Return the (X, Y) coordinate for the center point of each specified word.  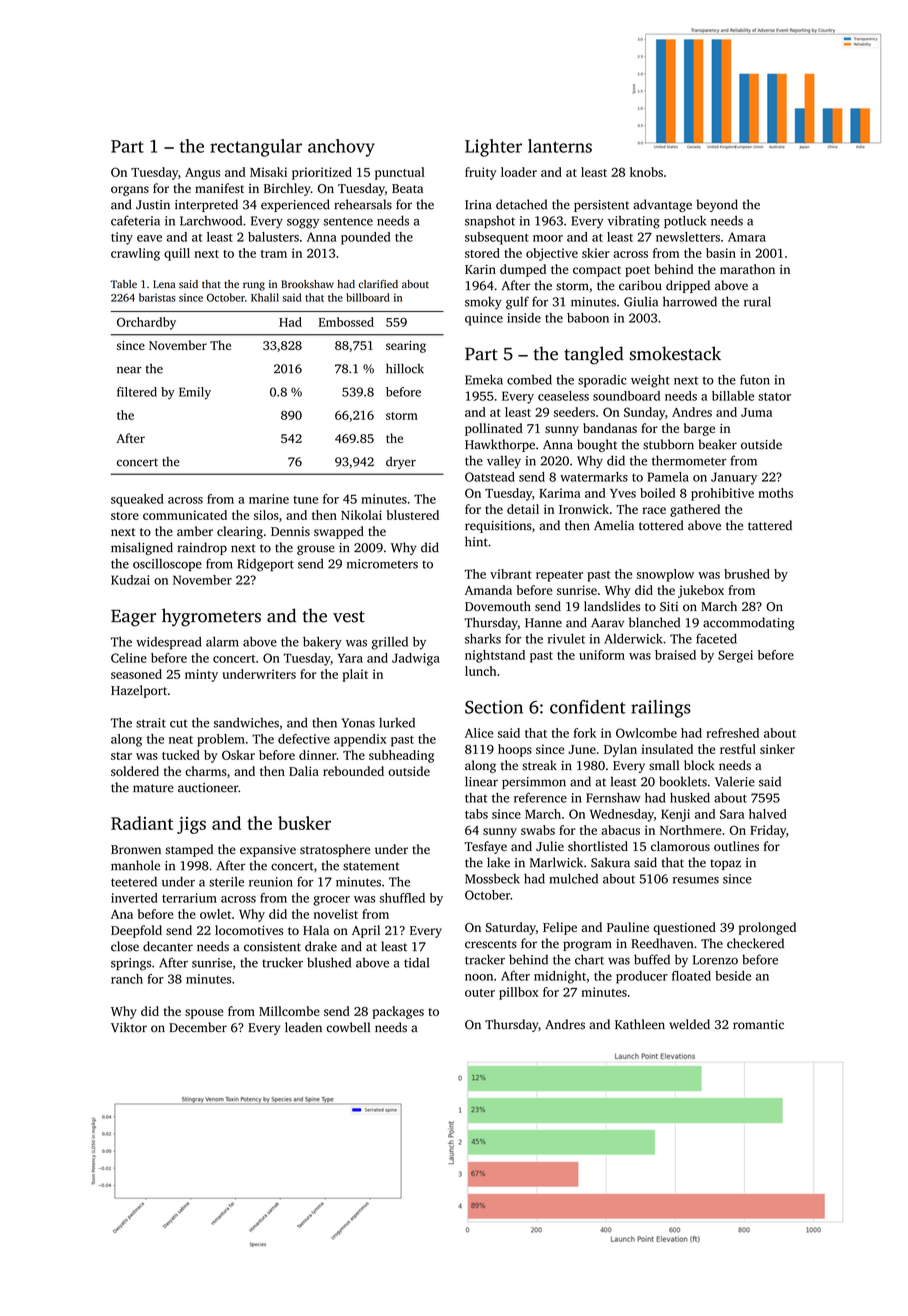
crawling (135, 254)
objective (552, 254)
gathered (695, 510)
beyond (717, 205)
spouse (204, 1014)
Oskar (238, 755)
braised (675, 655)
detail (523, 509)
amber (195, 531)
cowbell (348, 1027)
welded (689, 1024)
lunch (480, 671)
